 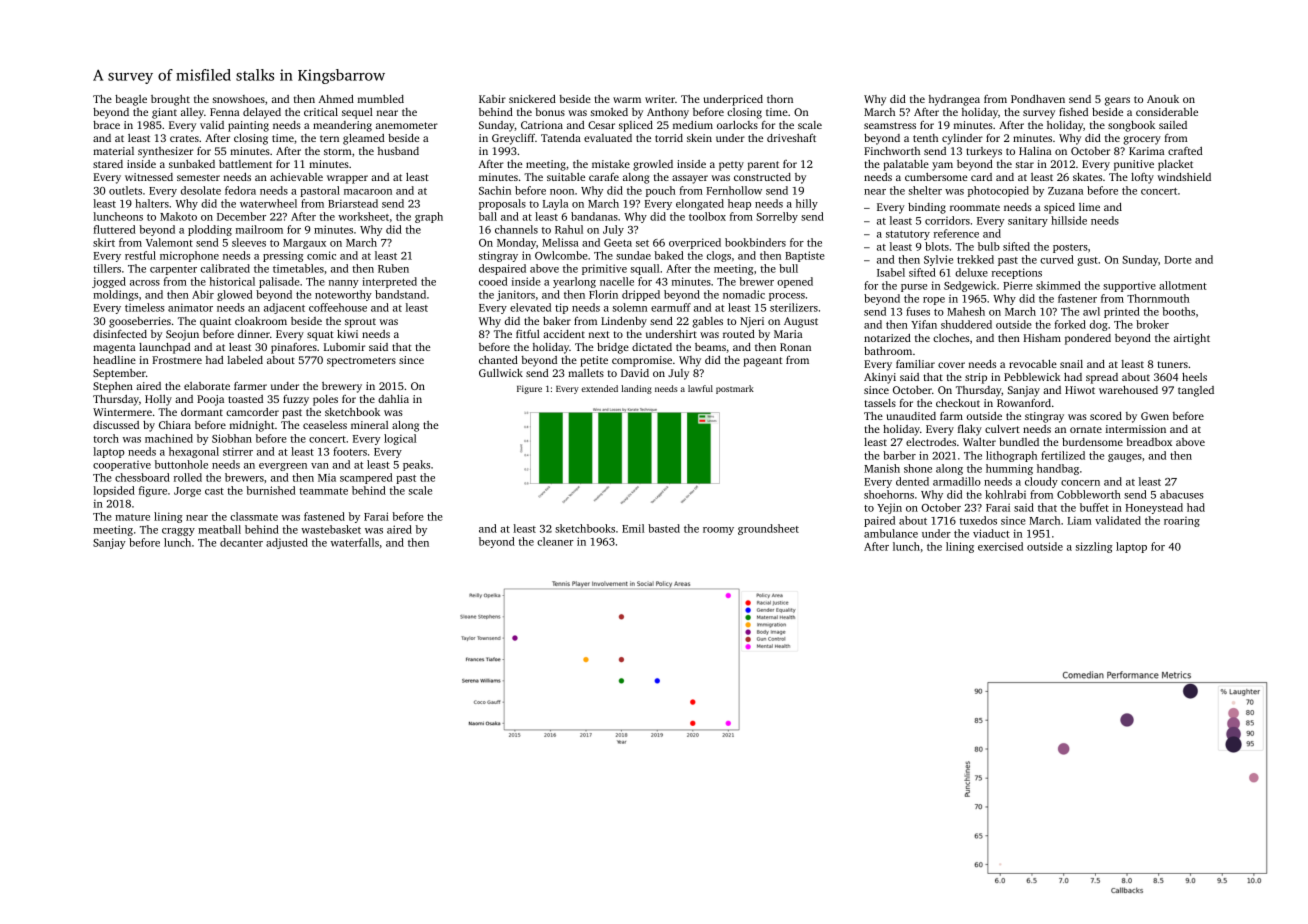 I want to click on hydrangea, so click(x=954, y=100).
